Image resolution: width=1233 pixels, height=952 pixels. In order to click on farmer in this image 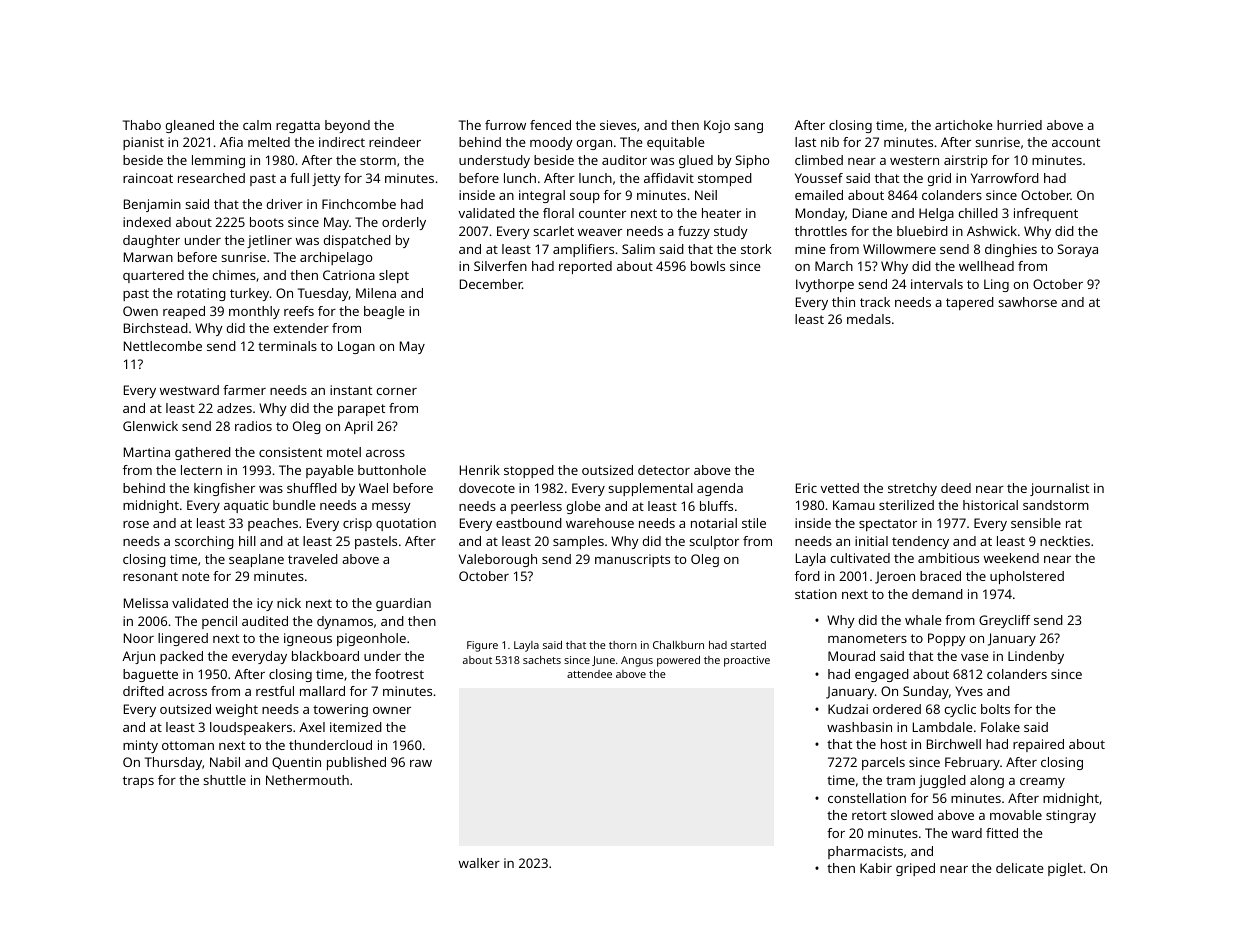, I will do `click(244, 390)`.
